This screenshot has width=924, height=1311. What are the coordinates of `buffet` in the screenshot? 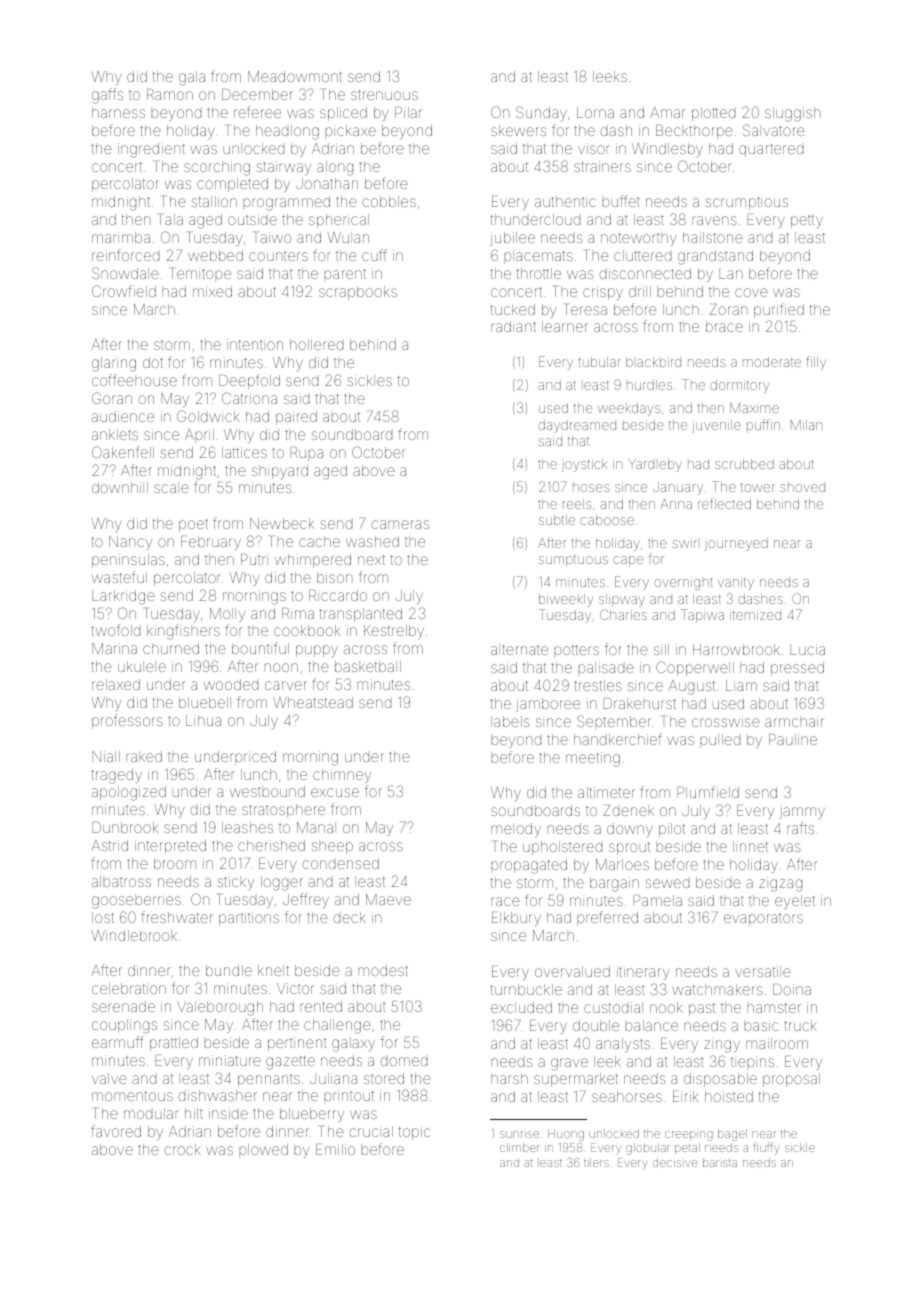 It's located at (621, 201).
